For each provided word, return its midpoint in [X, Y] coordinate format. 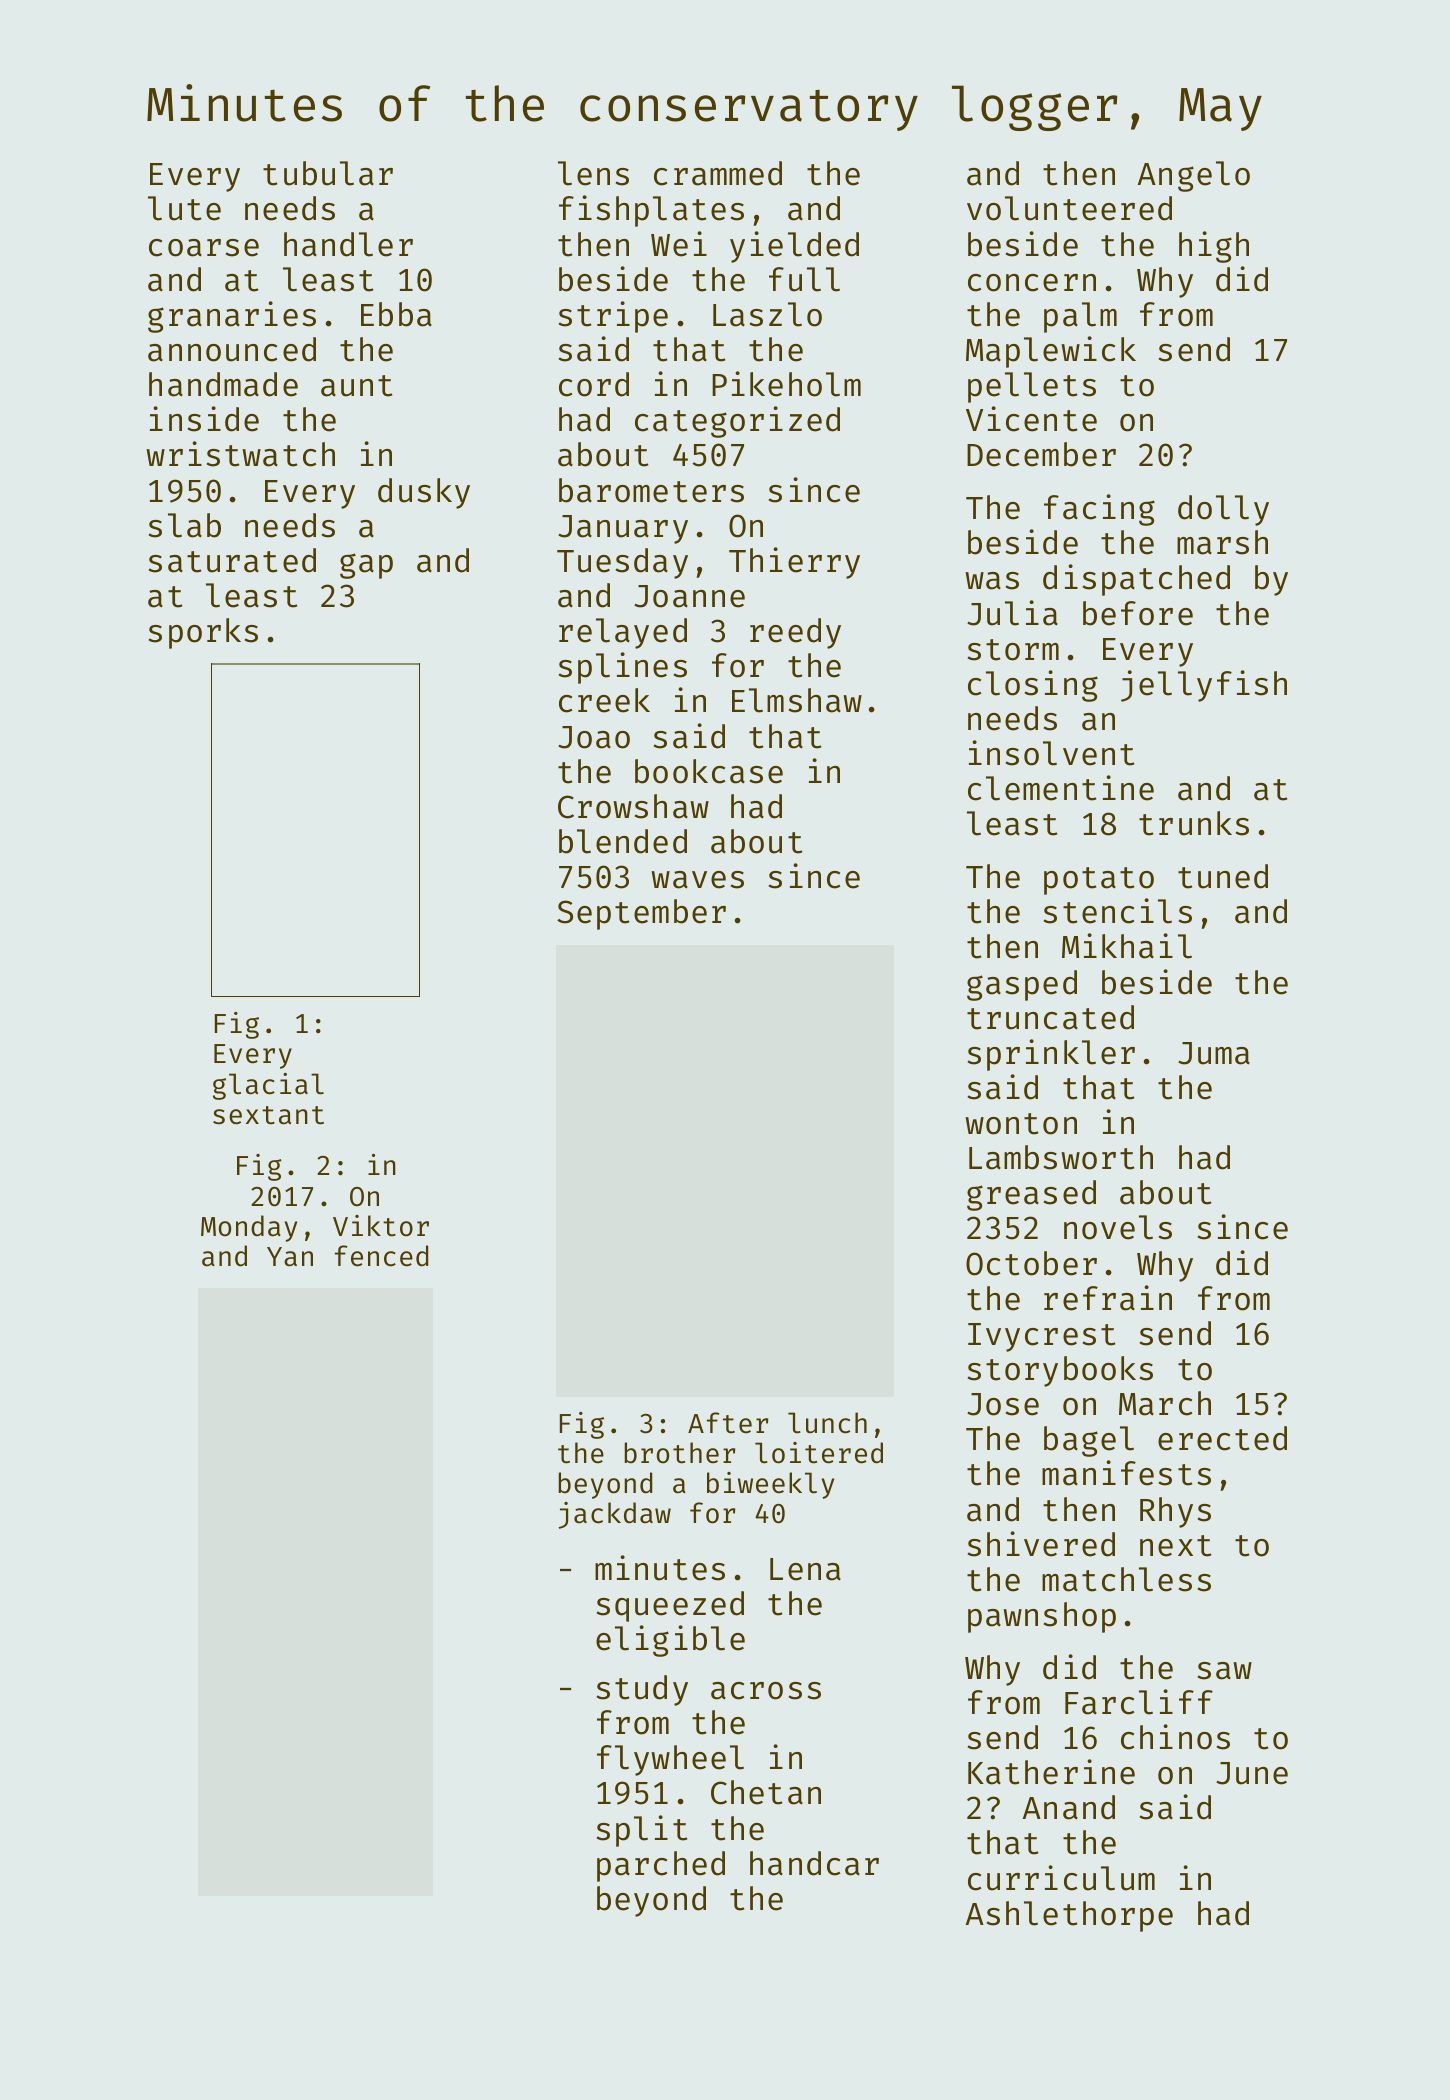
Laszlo [767, 314]
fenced [381, 1256]
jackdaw [614, 1515]
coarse [204, 248]
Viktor [381, 1226]
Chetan [766, 1792]
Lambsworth [1061, 1157]
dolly [1223, 510]
